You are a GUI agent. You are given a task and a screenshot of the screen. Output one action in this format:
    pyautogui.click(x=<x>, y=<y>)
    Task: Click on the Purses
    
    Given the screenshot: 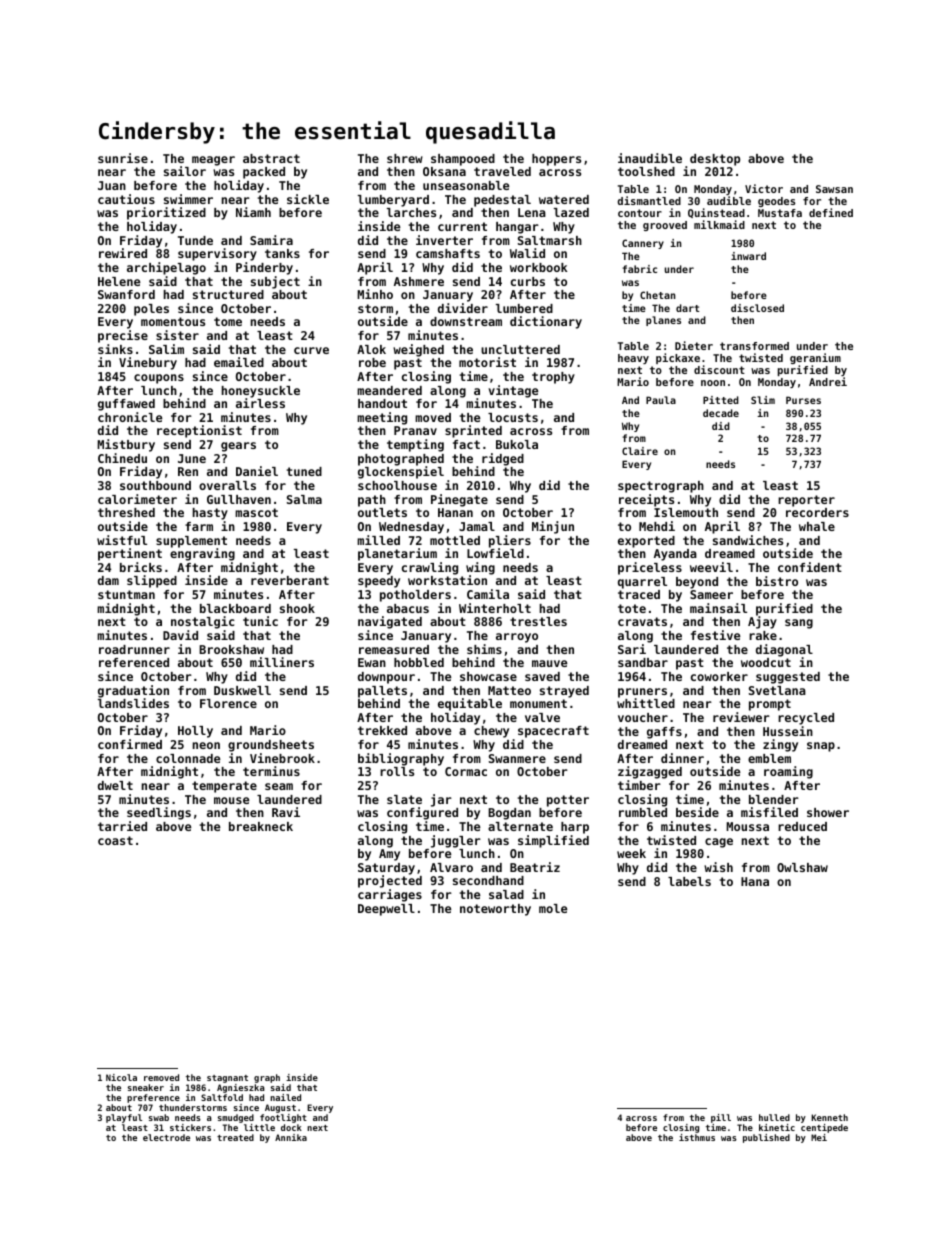 What is the action you would take?
    pyautogui.click(x=803, y=400)
